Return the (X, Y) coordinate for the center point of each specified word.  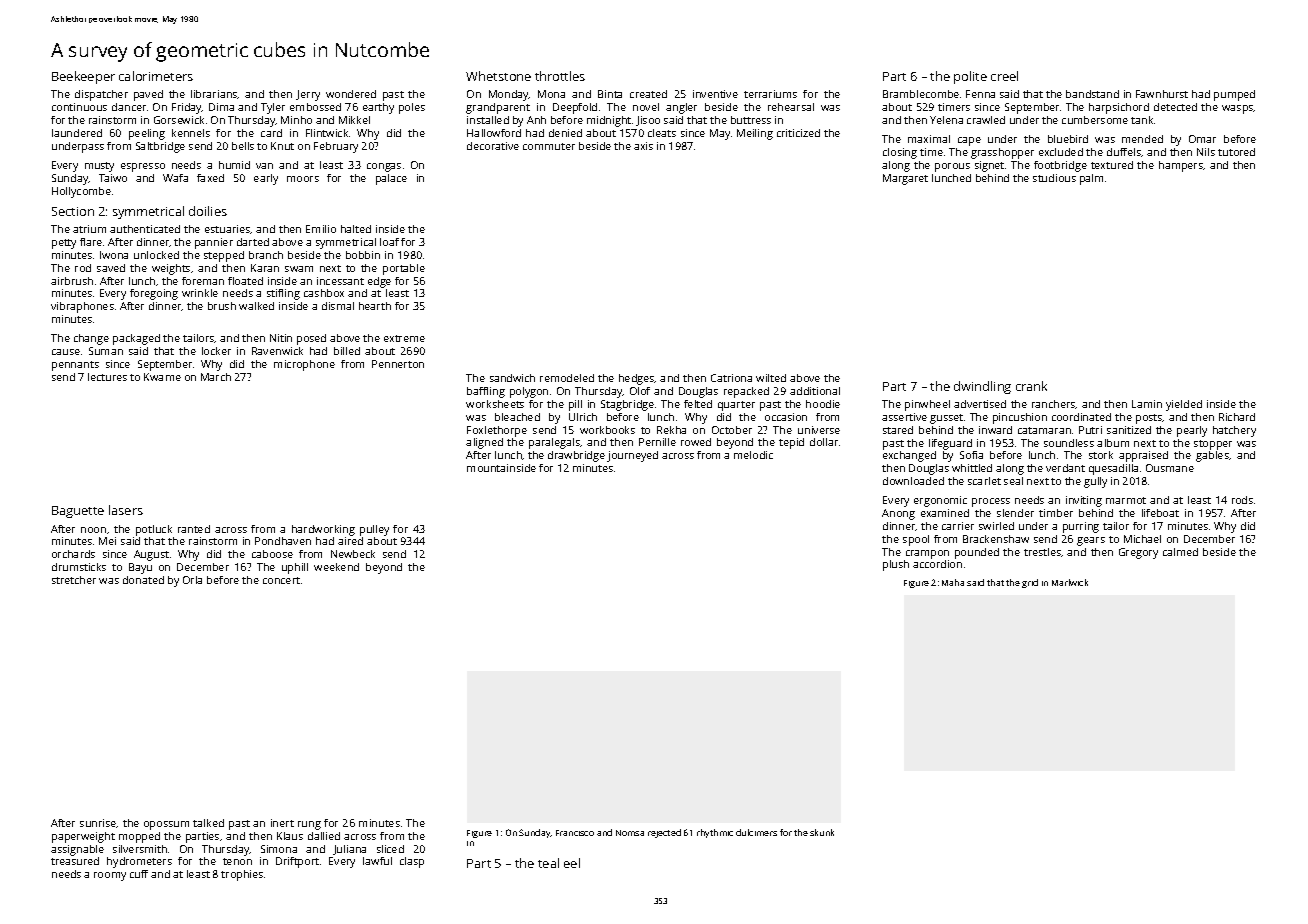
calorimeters (156, 76)
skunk (822, 832)
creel (1004, 76)
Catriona (731, 378)
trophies (242, 875)
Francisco (575, 833)
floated (245, 281)
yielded (1184, 405)
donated (143, 580)
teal (548, 863)
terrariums (770, 94)
